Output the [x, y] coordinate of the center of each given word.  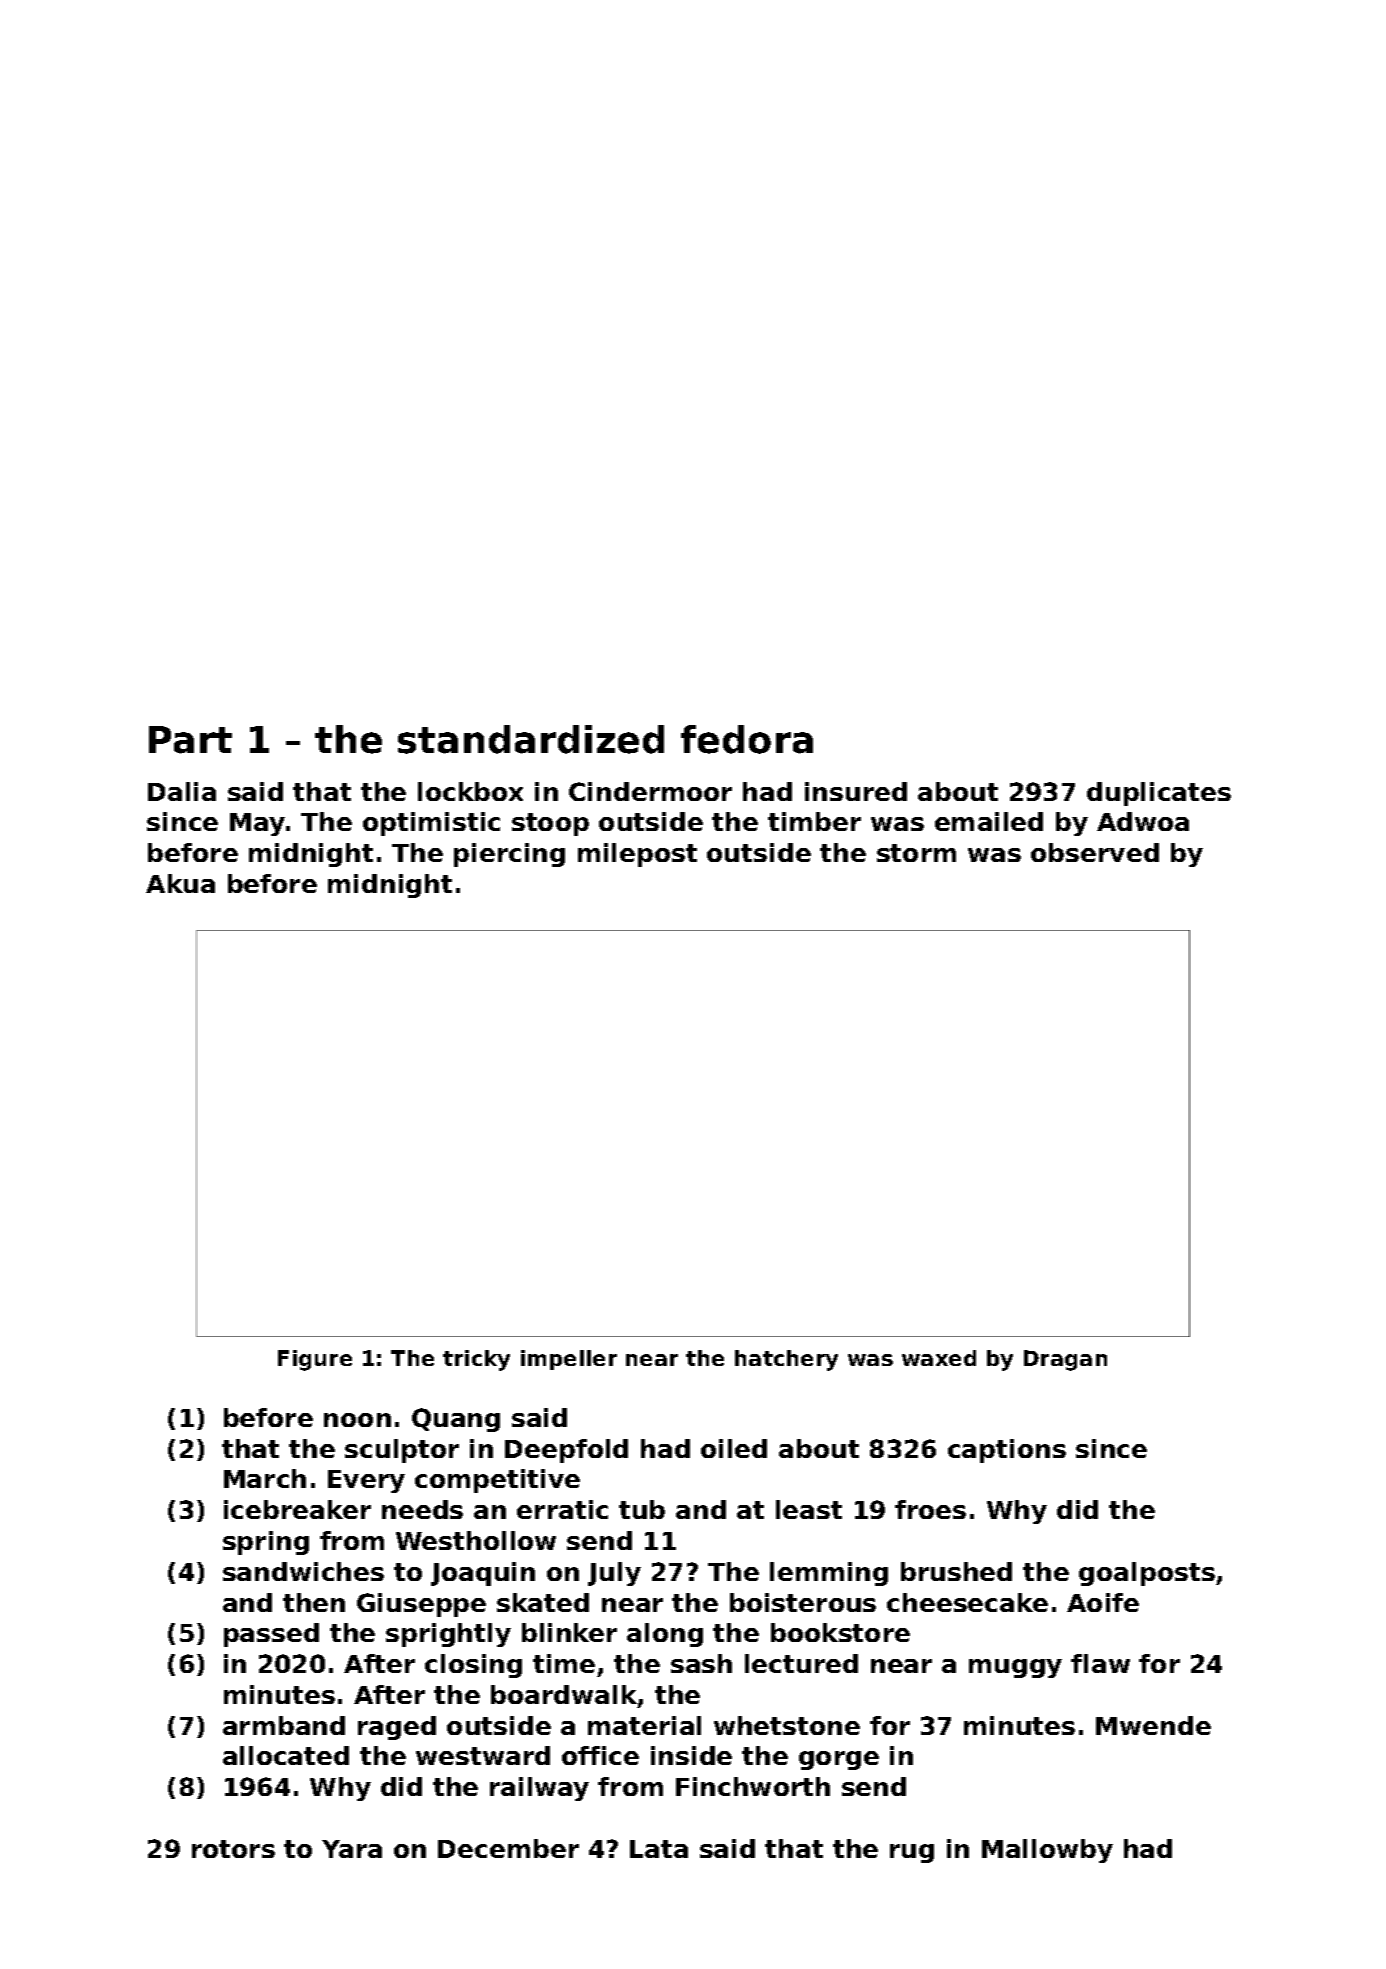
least [809, 1509]
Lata [659, 1849]
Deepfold [566, 1451]
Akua [180, 883]
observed [1095, 852]
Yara [352, 1849]
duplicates [1159, 794]
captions [1007, 1451]
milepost [637, 855]
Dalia [182, 791]
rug [912, 1853]
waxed [939, 1358]
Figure [315, 1360]
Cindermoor [650, 791]
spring [266, 1543]
